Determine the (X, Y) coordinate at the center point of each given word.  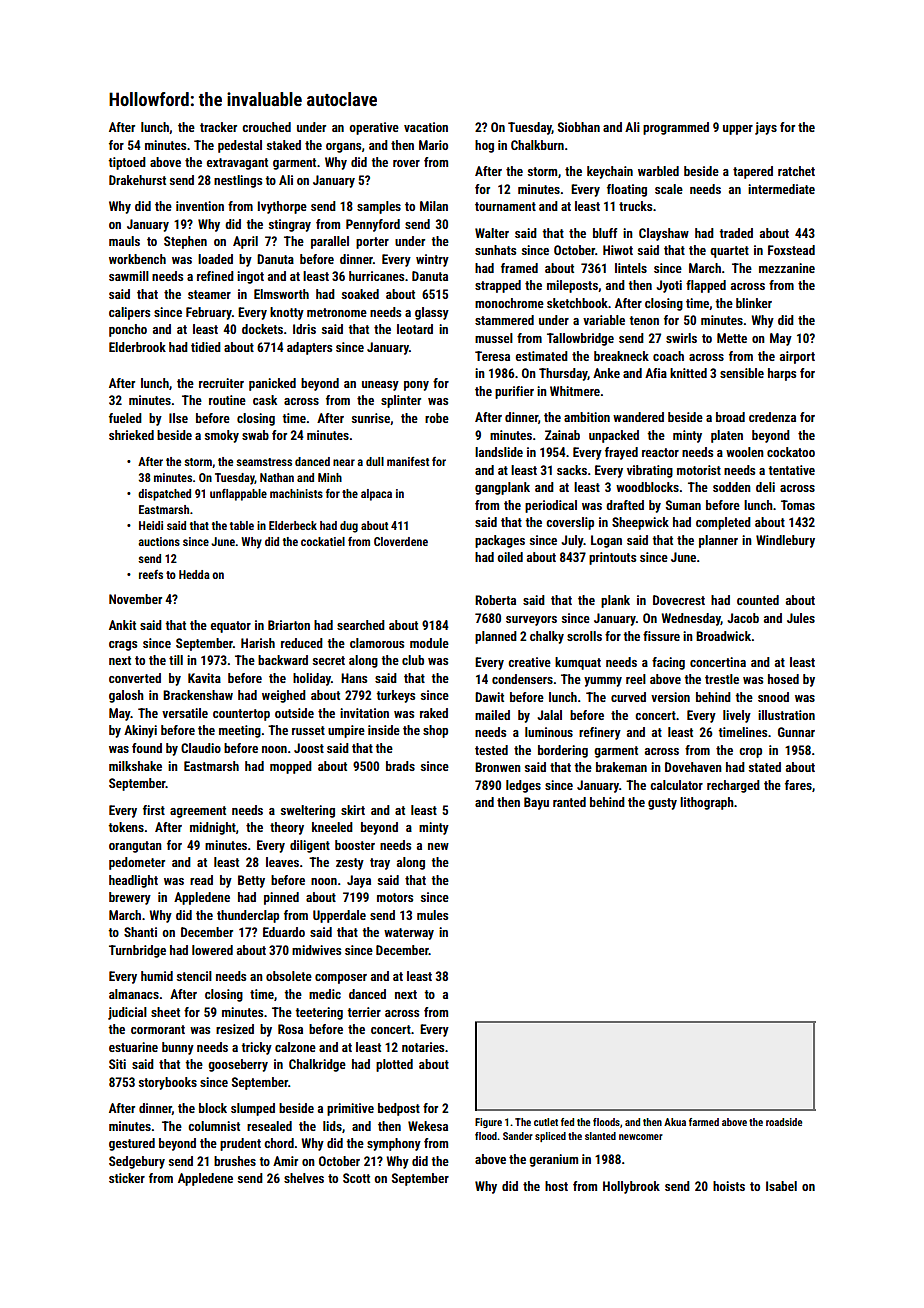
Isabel (781, 1186)
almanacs (134, 994)
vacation (426, 127)
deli (765, 487)
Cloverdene (401, 541)
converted (135, 678)
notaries (423, 1047)
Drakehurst (137, 180)
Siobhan (579, 127)
